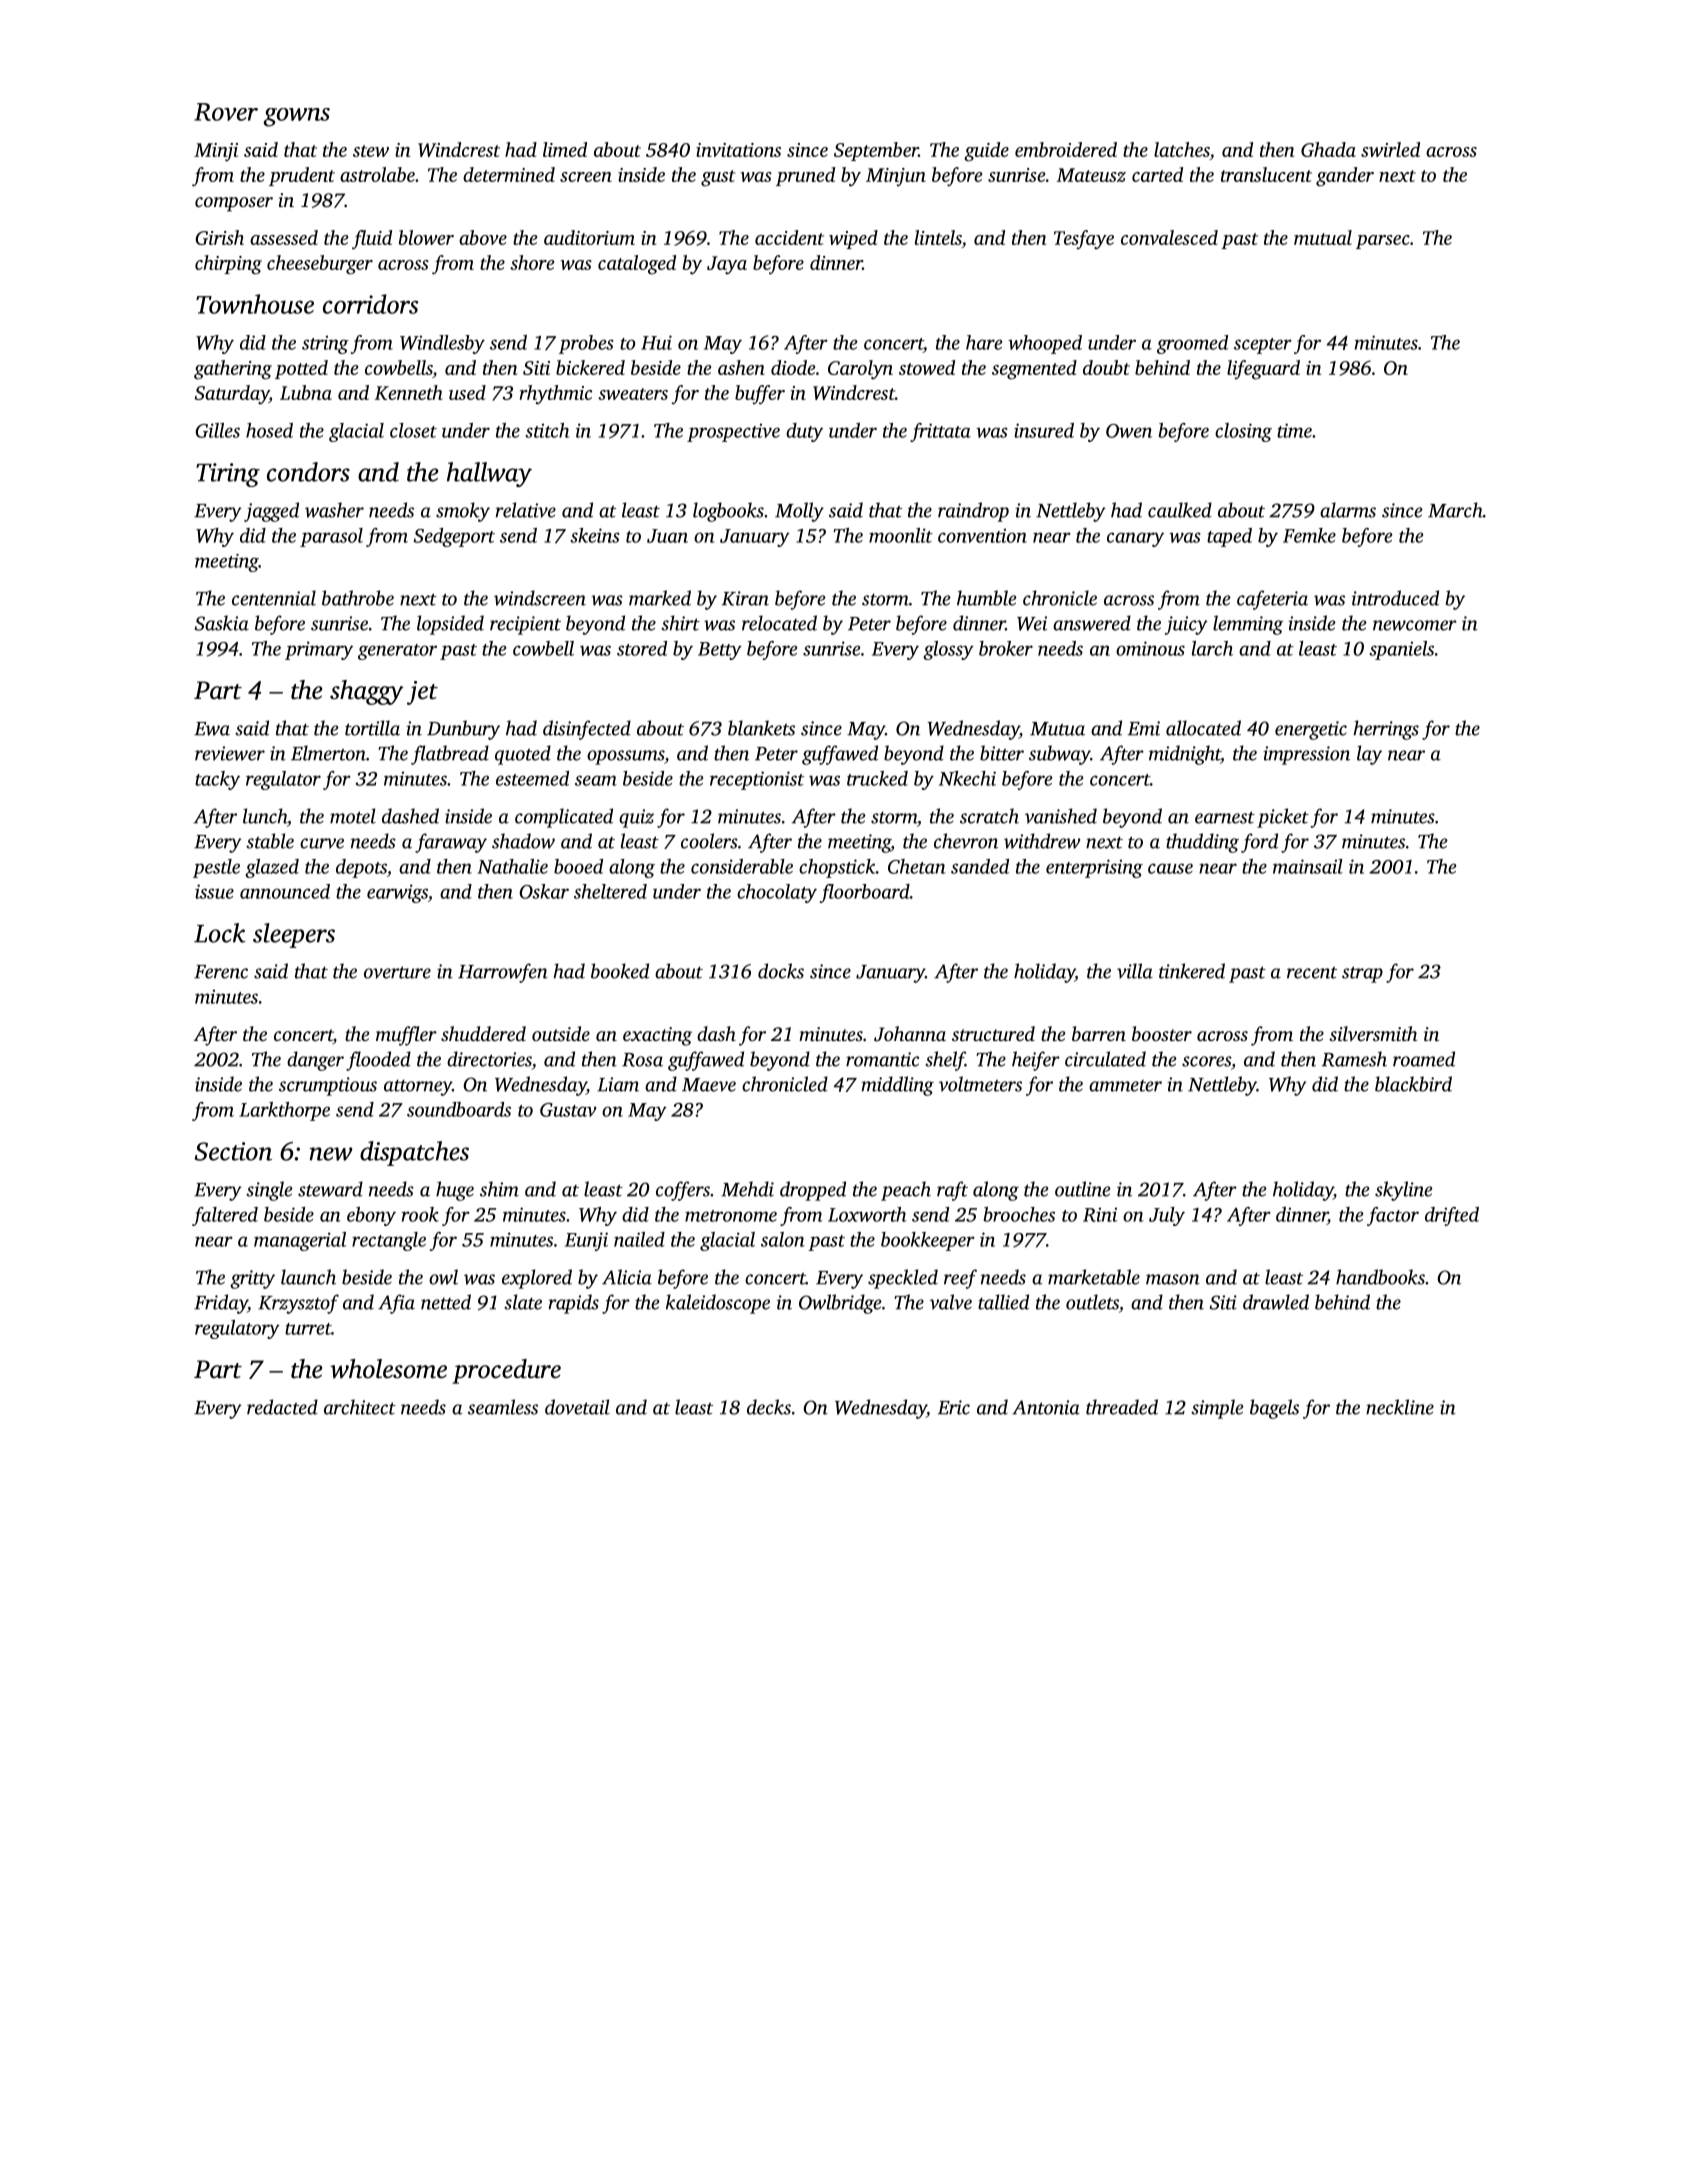 This page has height=2178, width=1683. Describe the element at coordinates (727, 265) in the page. I see `Jaya` at that location.
